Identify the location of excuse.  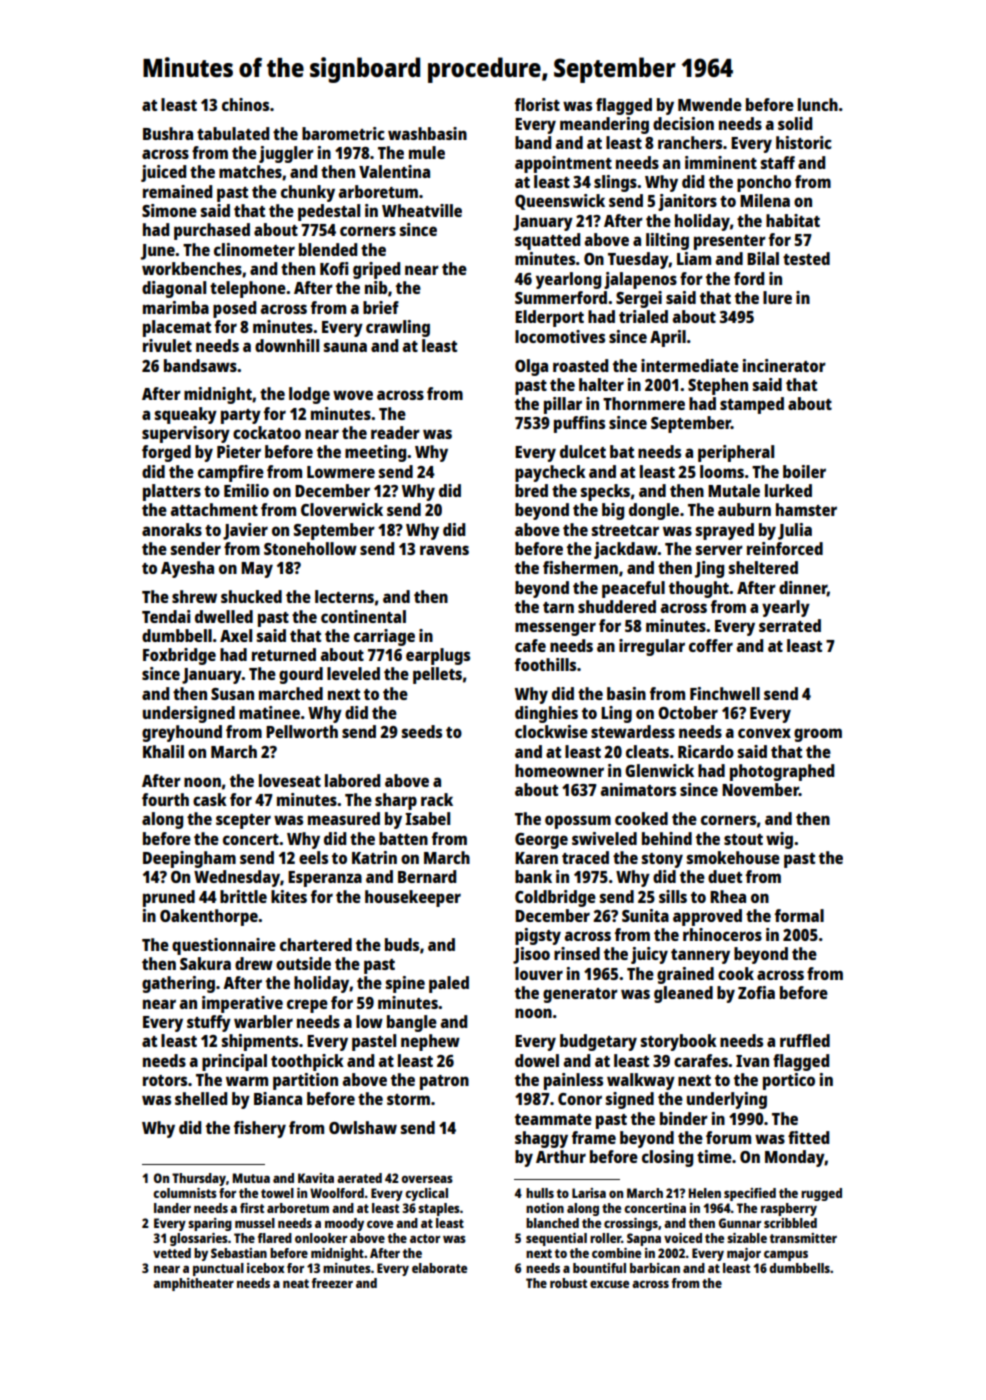
(609, 1284).
